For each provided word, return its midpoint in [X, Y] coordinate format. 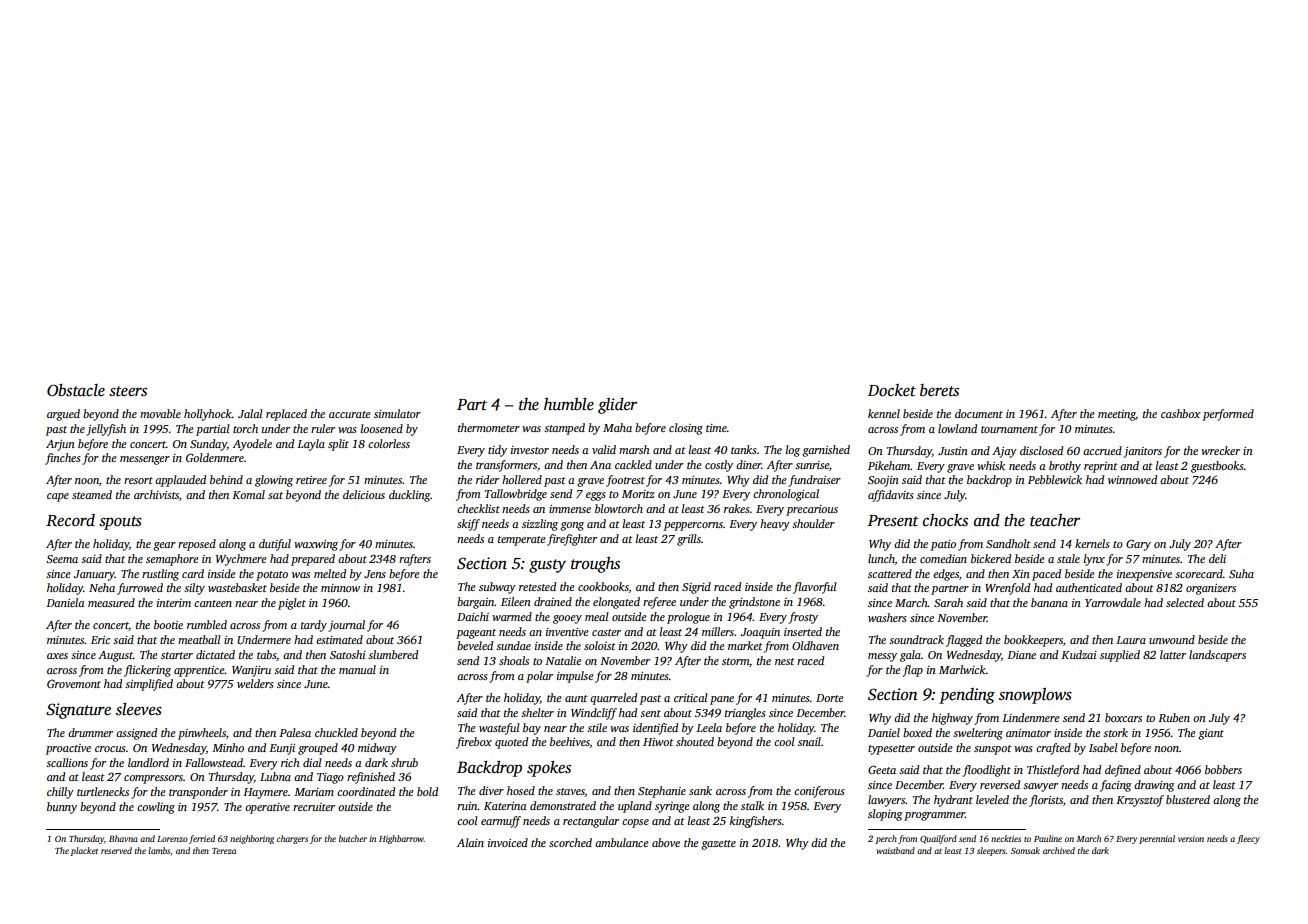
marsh [634, 449]
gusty [547, 566]
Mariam [314, 792]
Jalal [250, 413]
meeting [1117, 415]
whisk [991, 465]
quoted [511, 743]
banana [1049, 602]
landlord [148, 762]
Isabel [1103, 747]
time [716, 428]
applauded [180, 481]
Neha [102, 587]
